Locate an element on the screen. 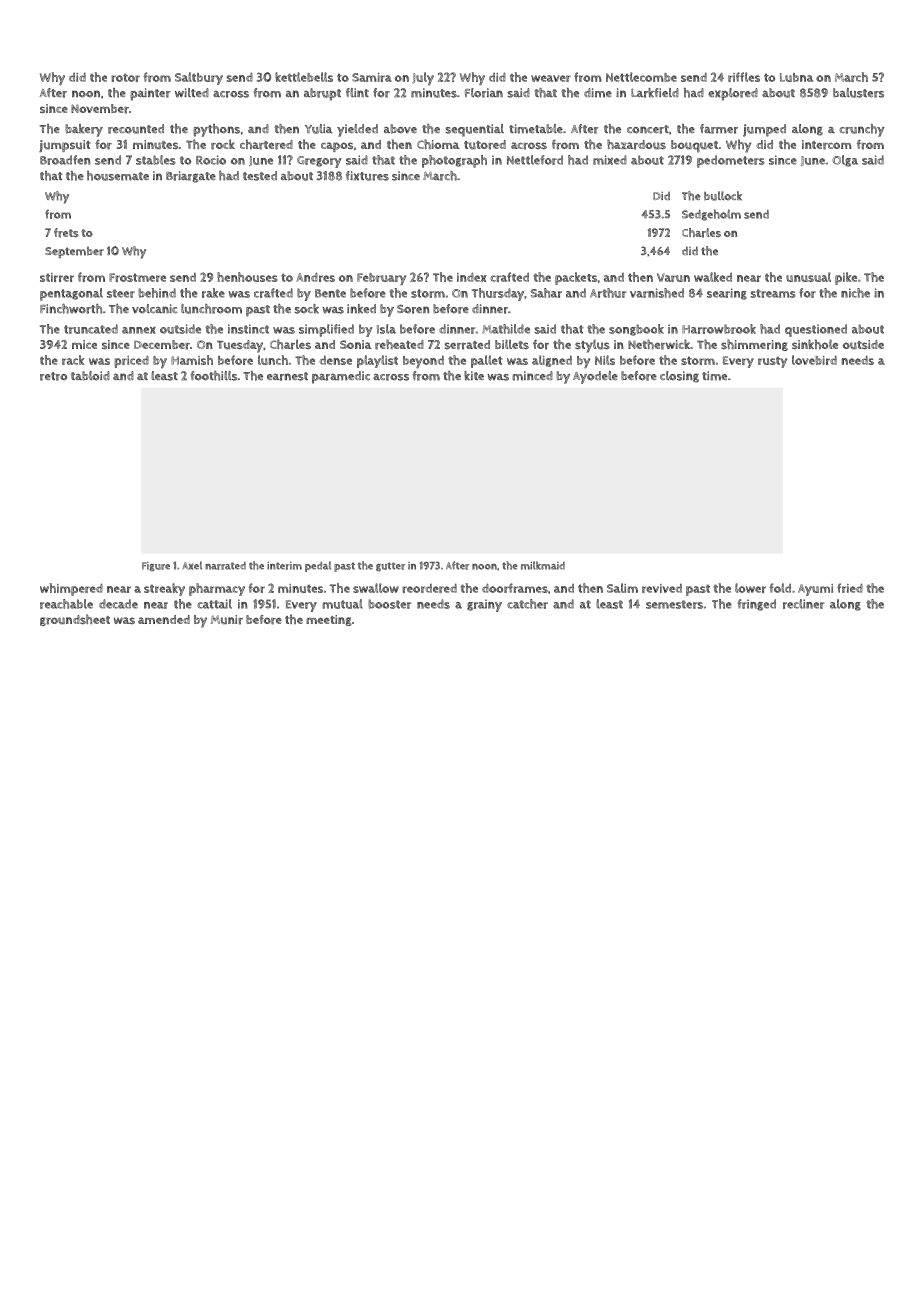 The image size is (924, 1308). kite is located at coordinates (474, 376).
